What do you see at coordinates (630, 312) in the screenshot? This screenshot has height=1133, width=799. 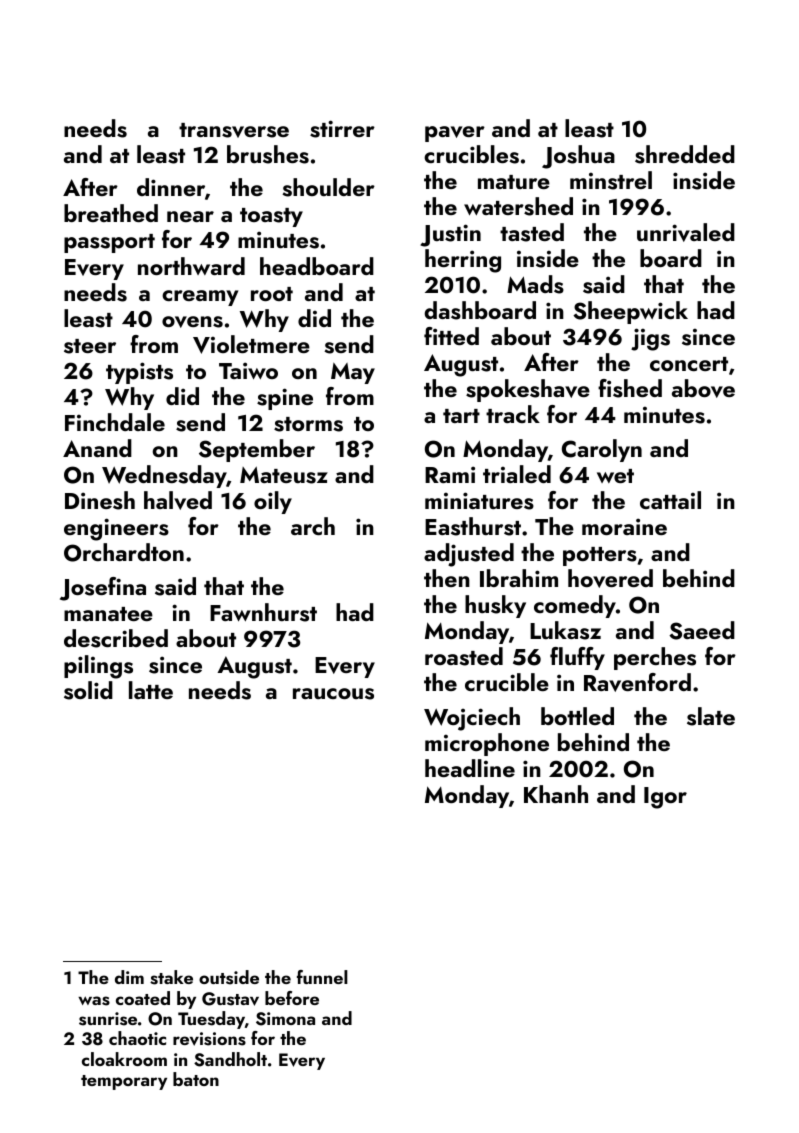 I see `Sheepwick` at bounding box center [630, 312].
